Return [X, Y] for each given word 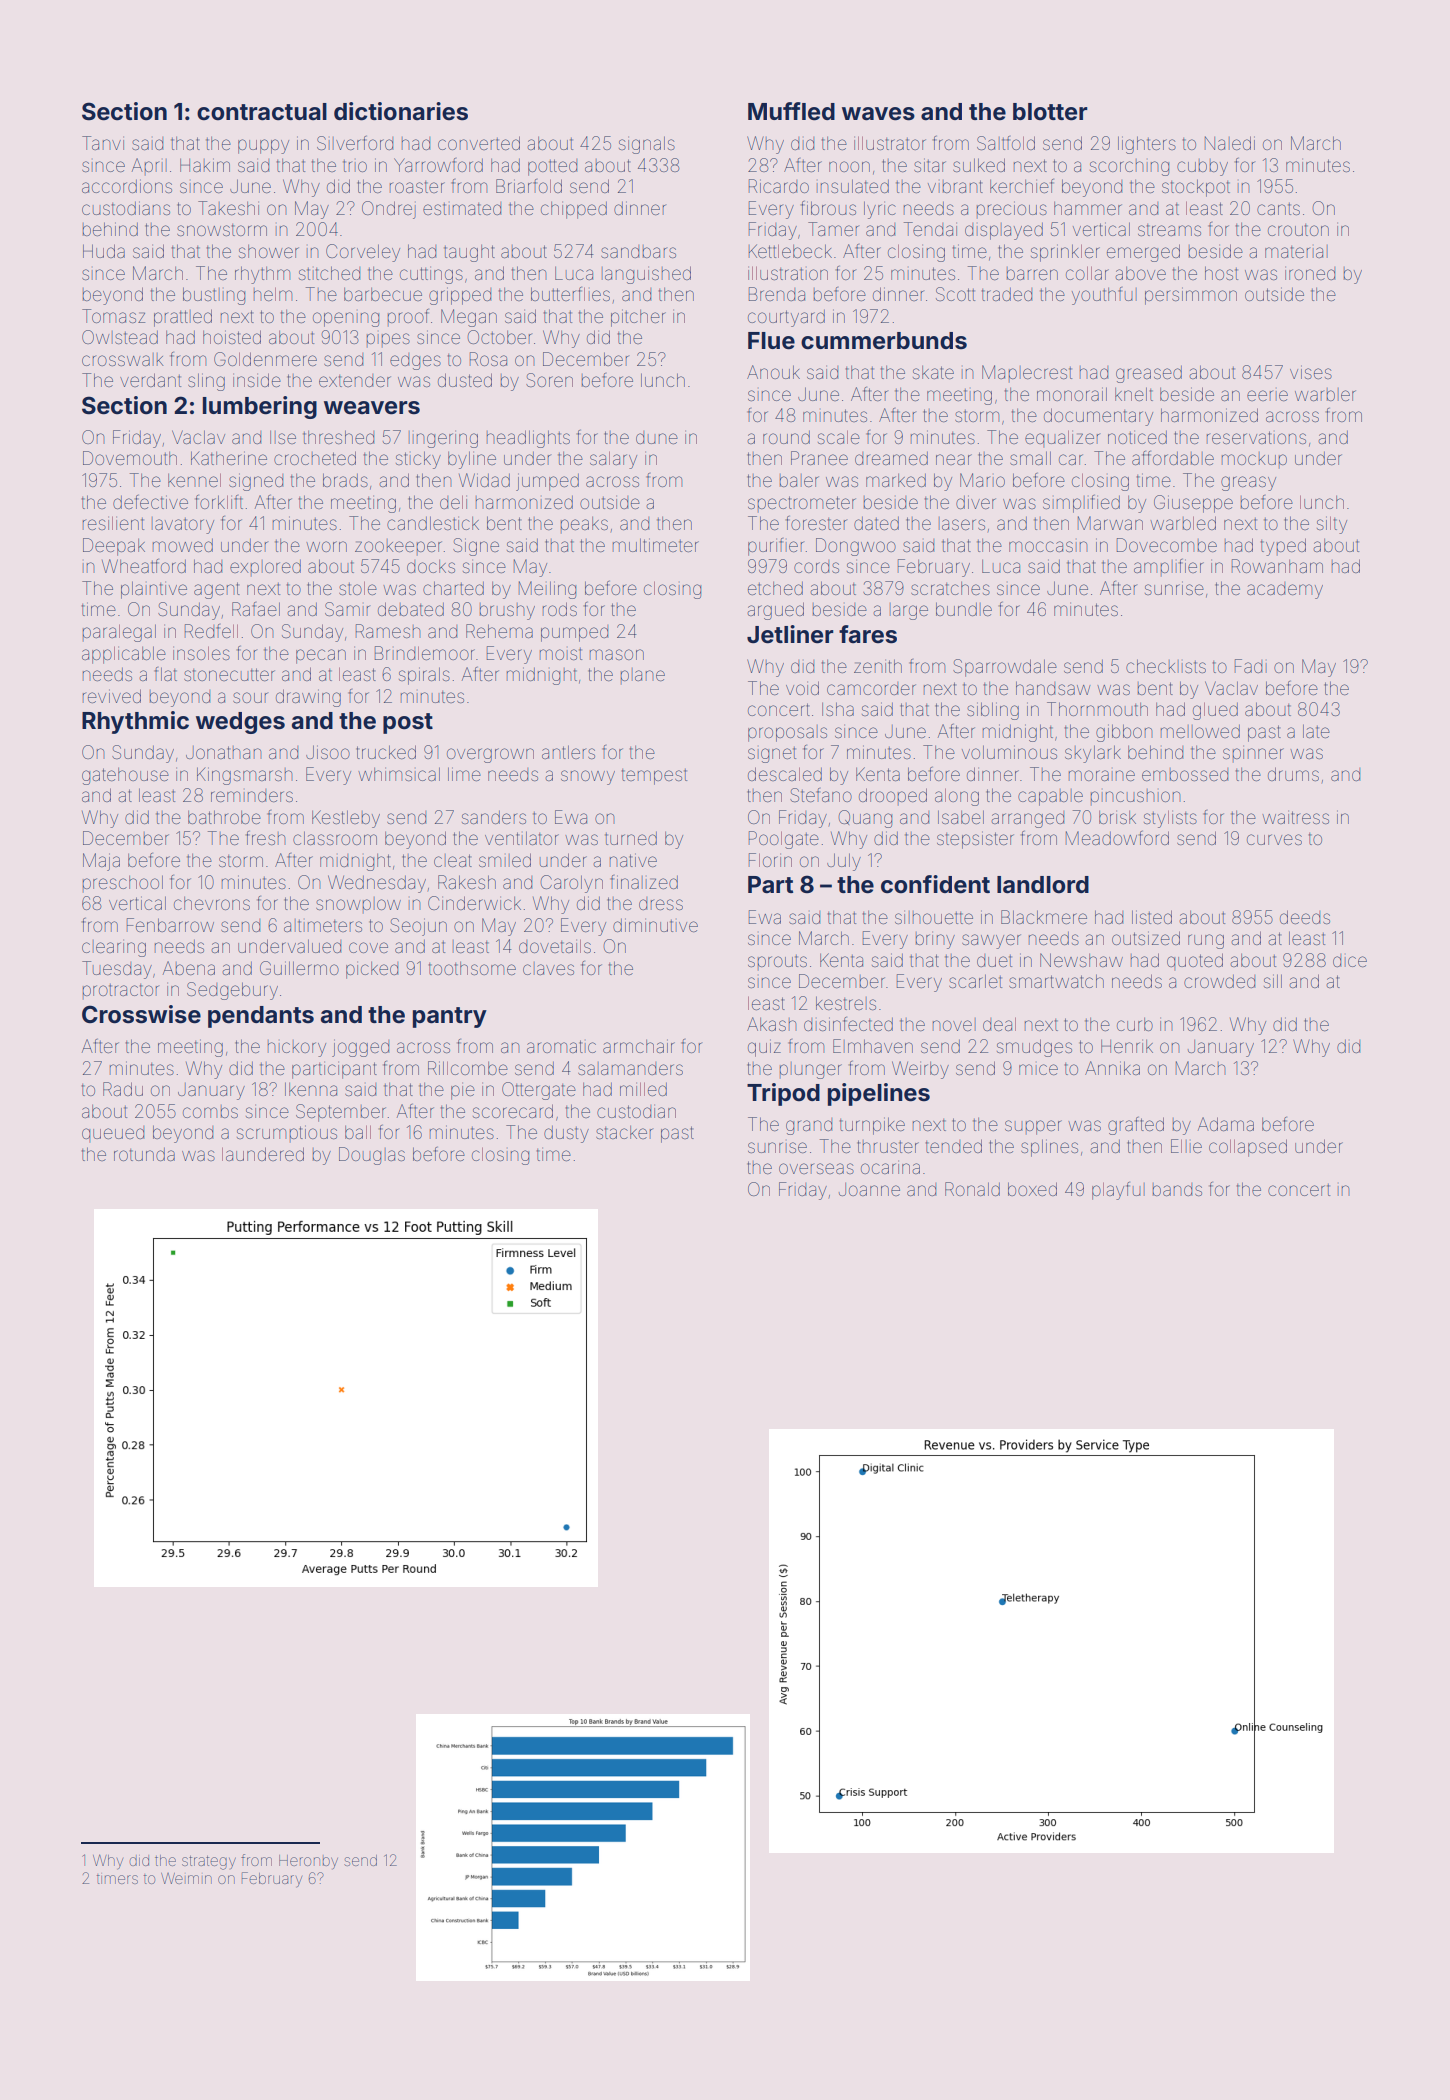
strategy [209, 1863]
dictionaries [401, 111]
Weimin [186, 1878]
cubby [1202, 167]
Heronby [308, 1862]
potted [552, 167]
